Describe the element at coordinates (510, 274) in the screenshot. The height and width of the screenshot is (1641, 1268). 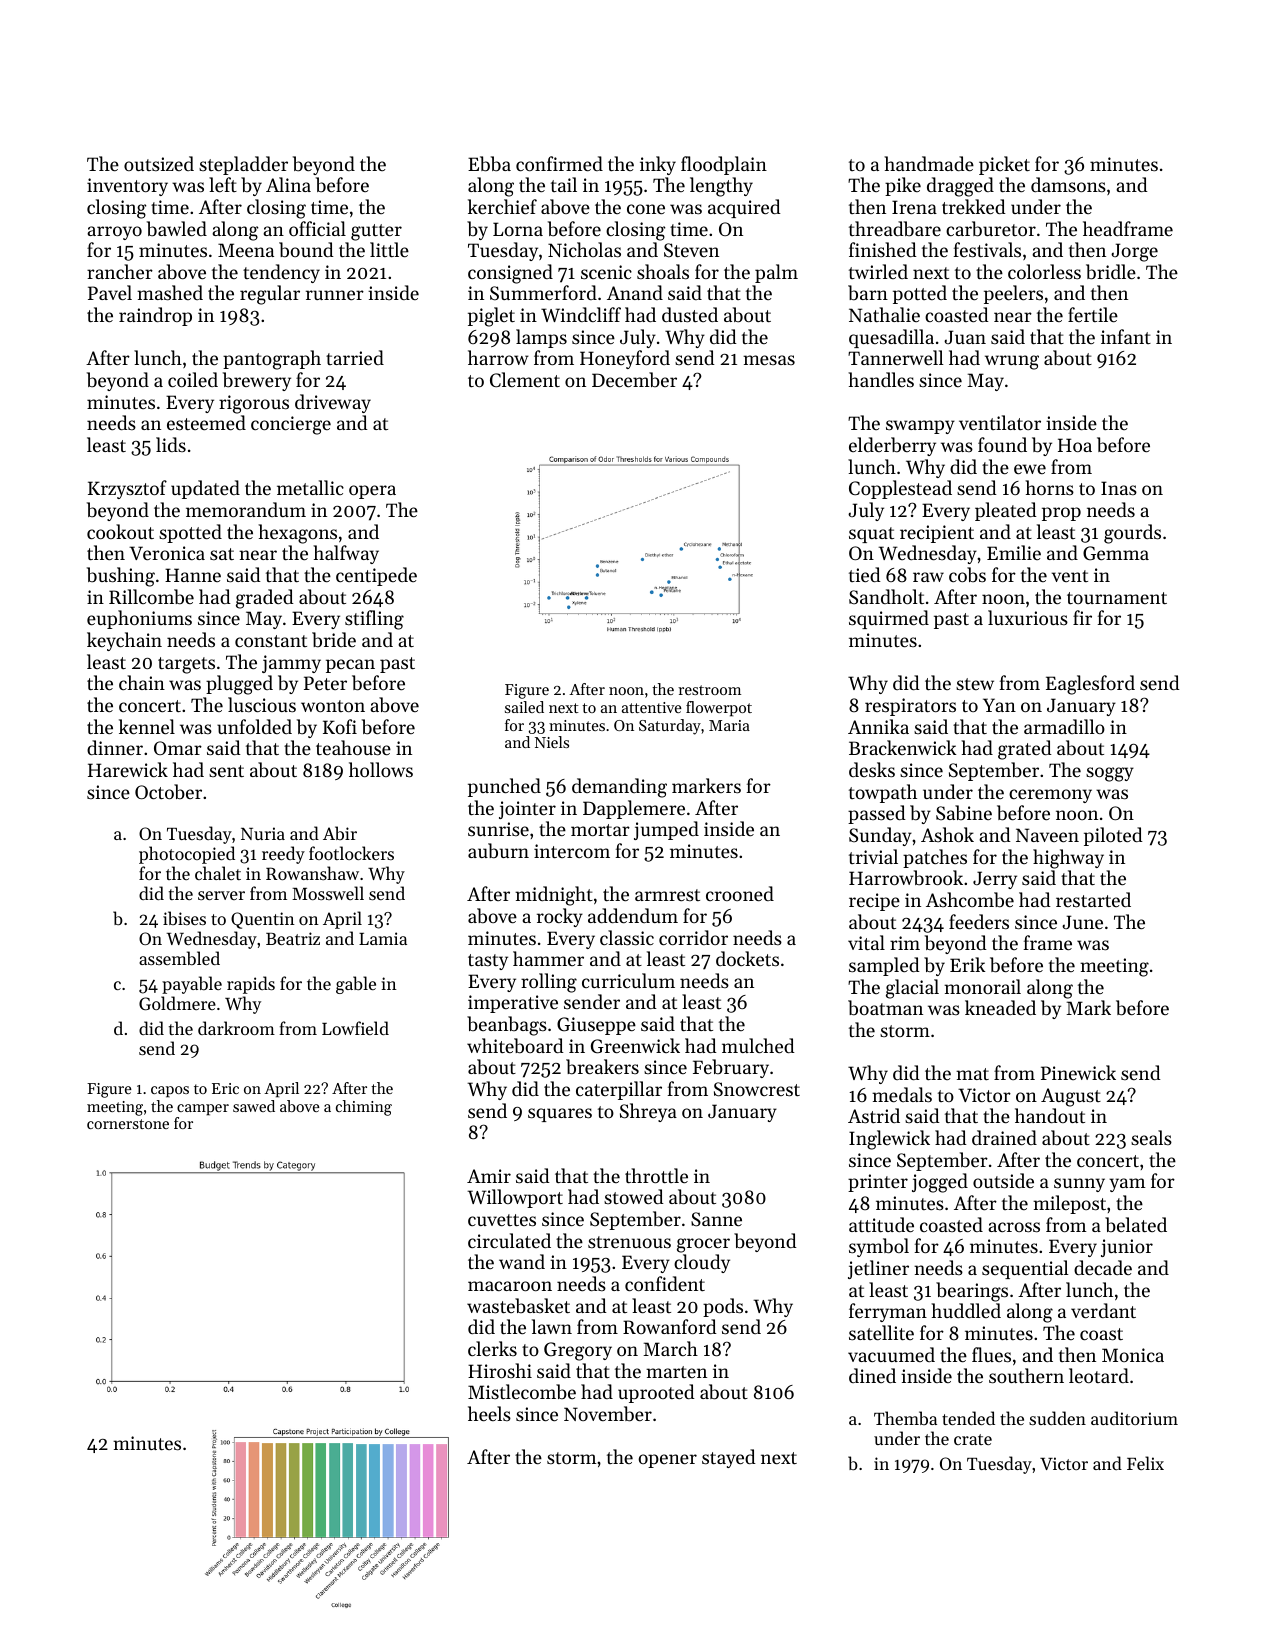
I see `consigned` at that location.
